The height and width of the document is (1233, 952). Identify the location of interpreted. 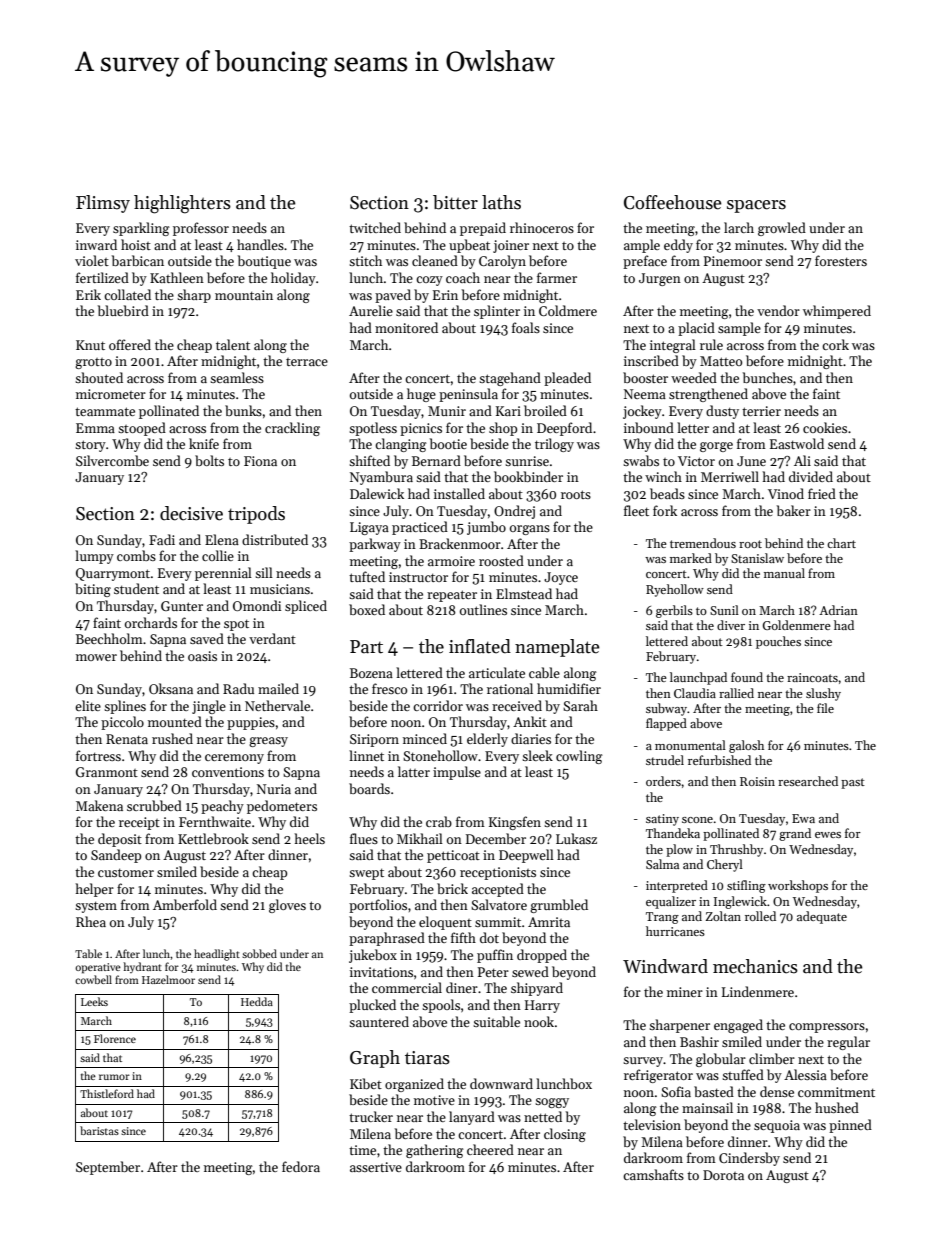
(677, 886).
